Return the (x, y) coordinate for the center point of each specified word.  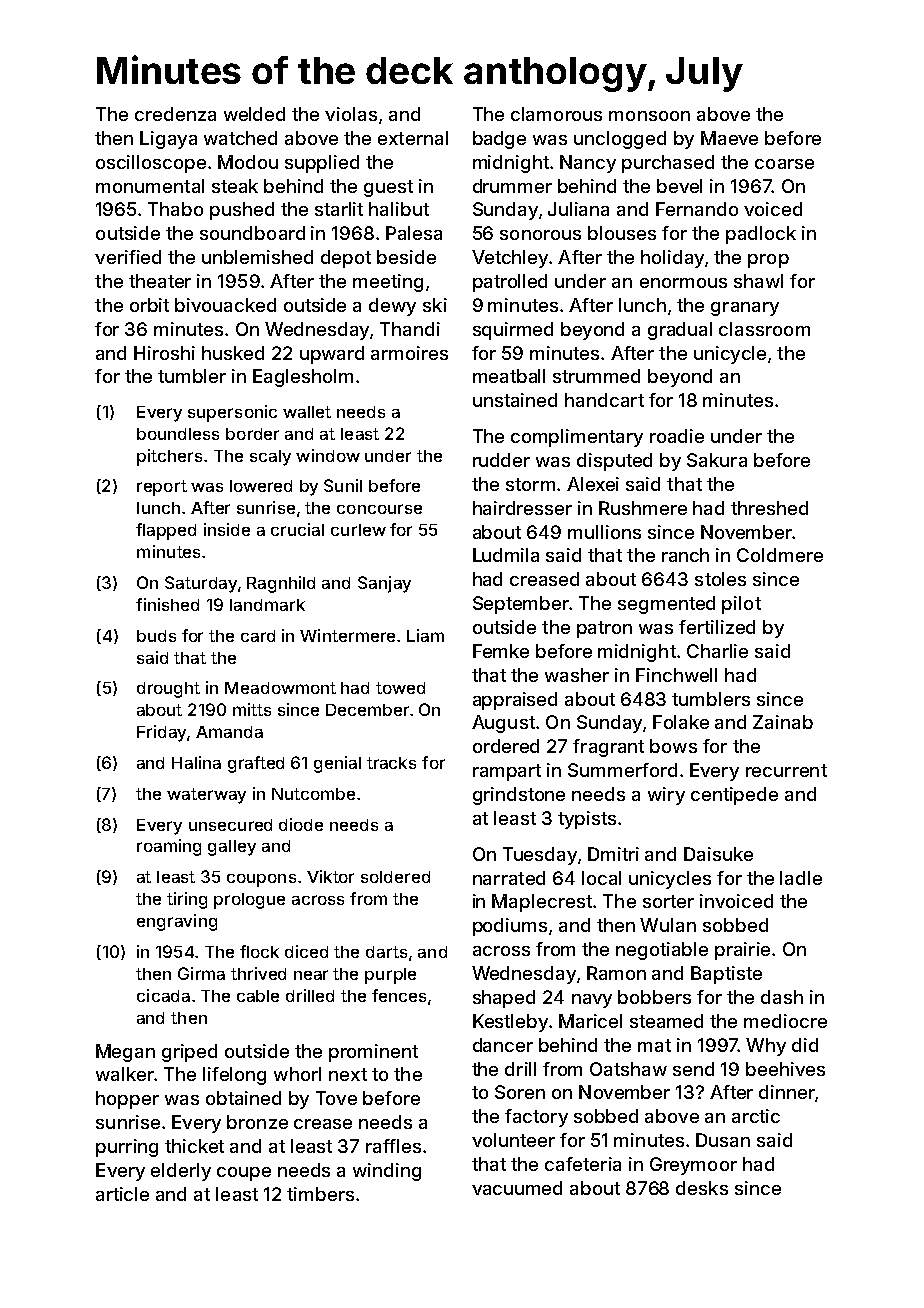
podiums (510, 927)
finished (167, 604)
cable (258, 996)
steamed (666, 1021)
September (521, 605)
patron (604, 629)
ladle (801, 878)
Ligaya (168, 140)
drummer (512, 186)
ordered (506, 746)
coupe (244, 1174)
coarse (784, 164)
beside (406, 257)
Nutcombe (313, 794)
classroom (764, 329)
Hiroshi (164, 353)
